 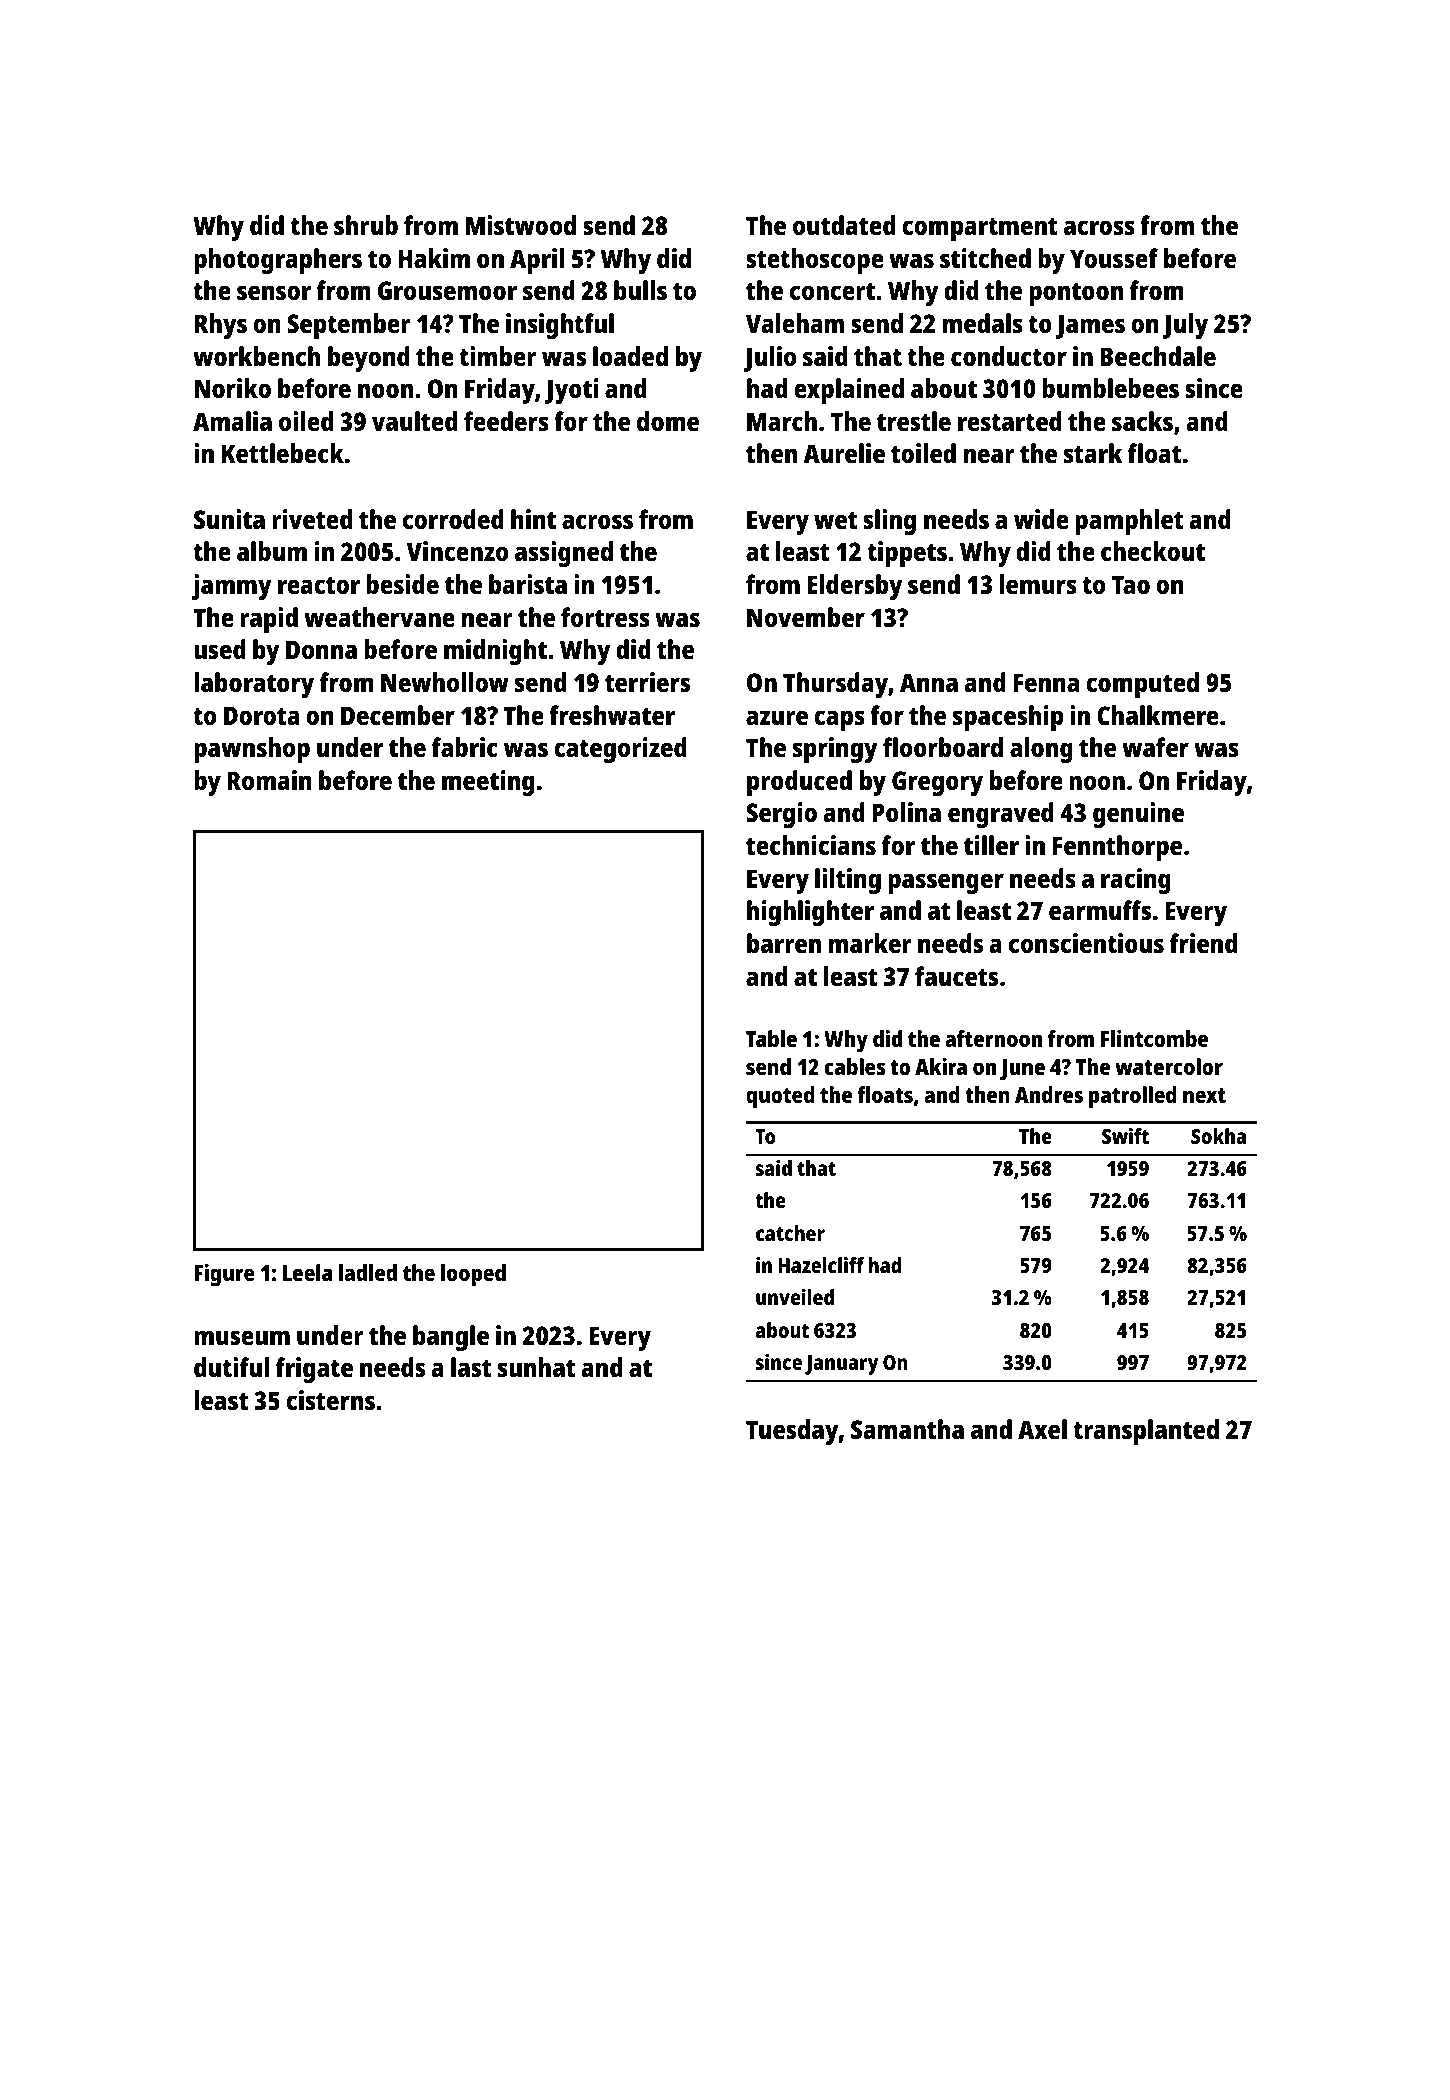 I want to click on outdated, so click(x=844, y=225).
